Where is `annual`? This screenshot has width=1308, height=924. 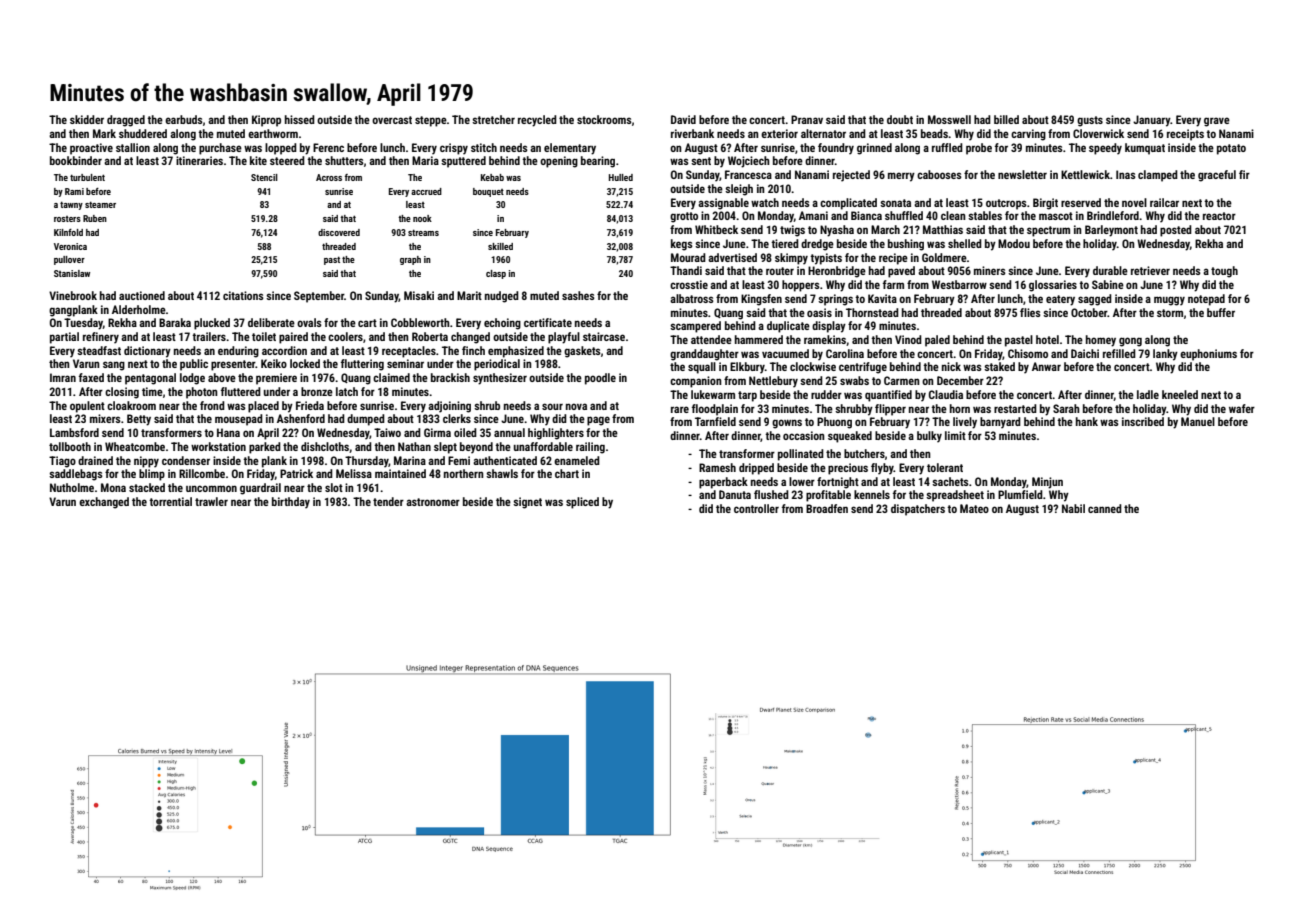
annual is located at coordinates (509, 432).
